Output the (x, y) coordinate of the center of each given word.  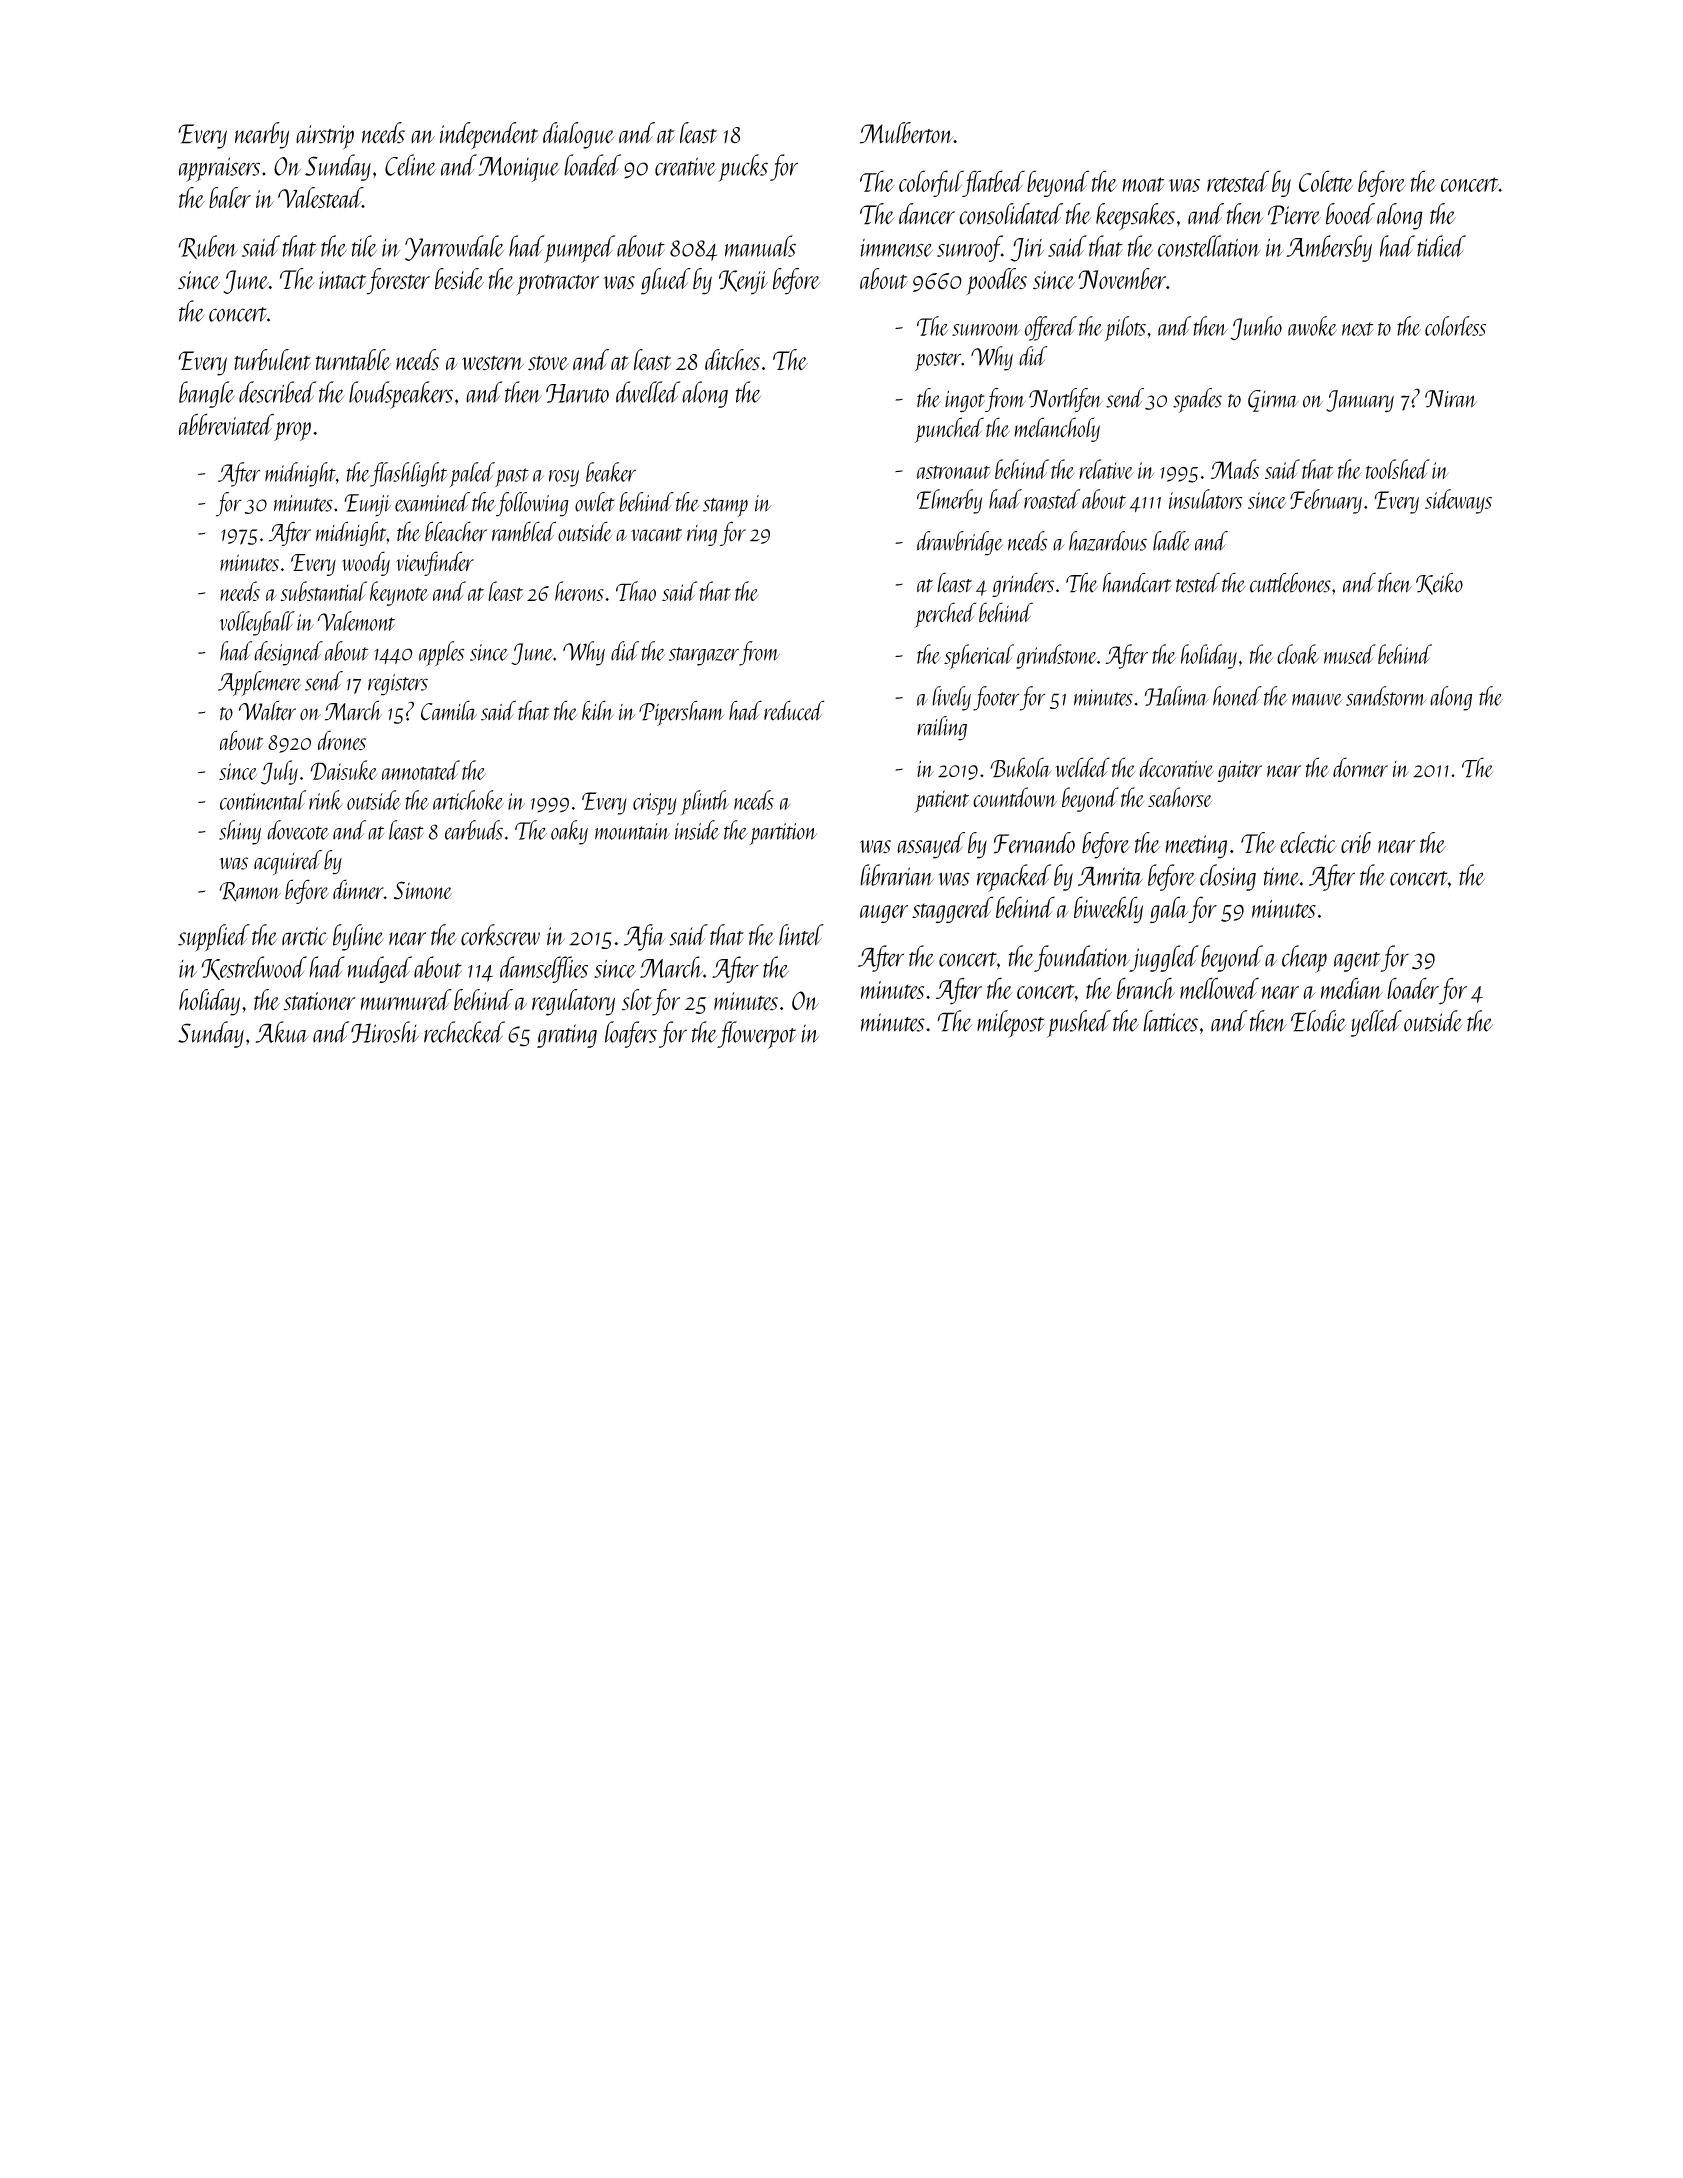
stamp (725, 507)
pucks (743, 168)
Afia (645, 937)
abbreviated (226, 424)
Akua (282, 1032)
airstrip (325, 137)
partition (783, 834)
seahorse (1180, 797)
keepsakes (1135, 217)
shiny (240, 832)
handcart (1137, 582)
